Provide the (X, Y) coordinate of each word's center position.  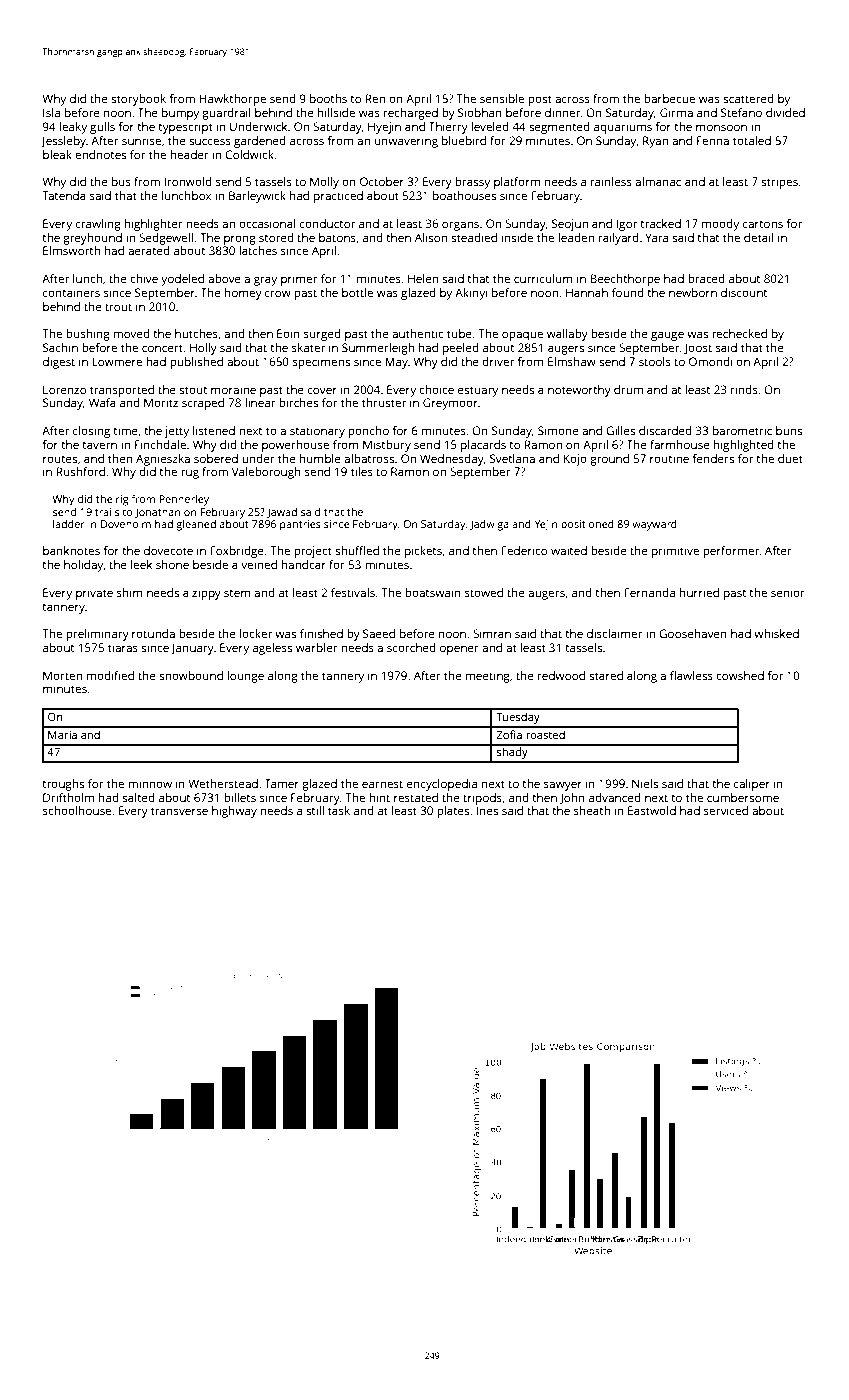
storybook (138, 100)
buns (789, 430)
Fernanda (649, 592)
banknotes (71, 550)
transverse (179, 811)
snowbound (191, 675)
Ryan (655, 142)
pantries (300, 525)
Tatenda (64, 195)
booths (328, 98)
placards (483, 446)
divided (785, 112)
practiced (338, 197)
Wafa (102, 402)
